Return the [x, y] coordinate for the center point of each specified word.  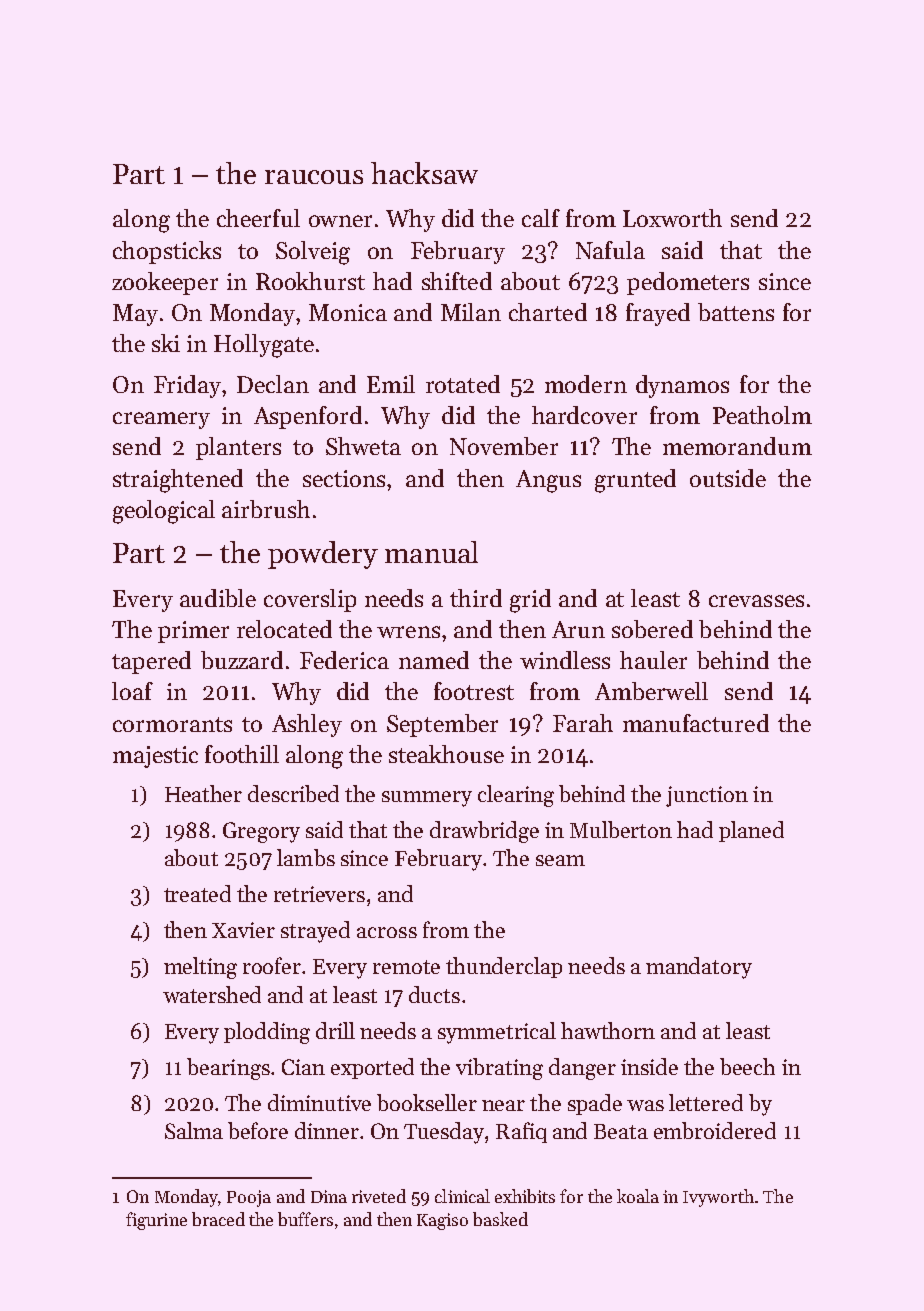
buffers [305, 1219]
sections [344, 478]
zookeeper [165, 283]
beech [747, 1066]
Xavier [243, 930]
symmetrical [497, 1033]
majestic [155, 757]
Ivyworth [718, 1198]
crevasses [756, 601]
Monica [348, 312]
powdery [323, 555]
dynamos [682, 386]
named [434, 660]
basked [500, 1219]
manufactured [696, 723]
